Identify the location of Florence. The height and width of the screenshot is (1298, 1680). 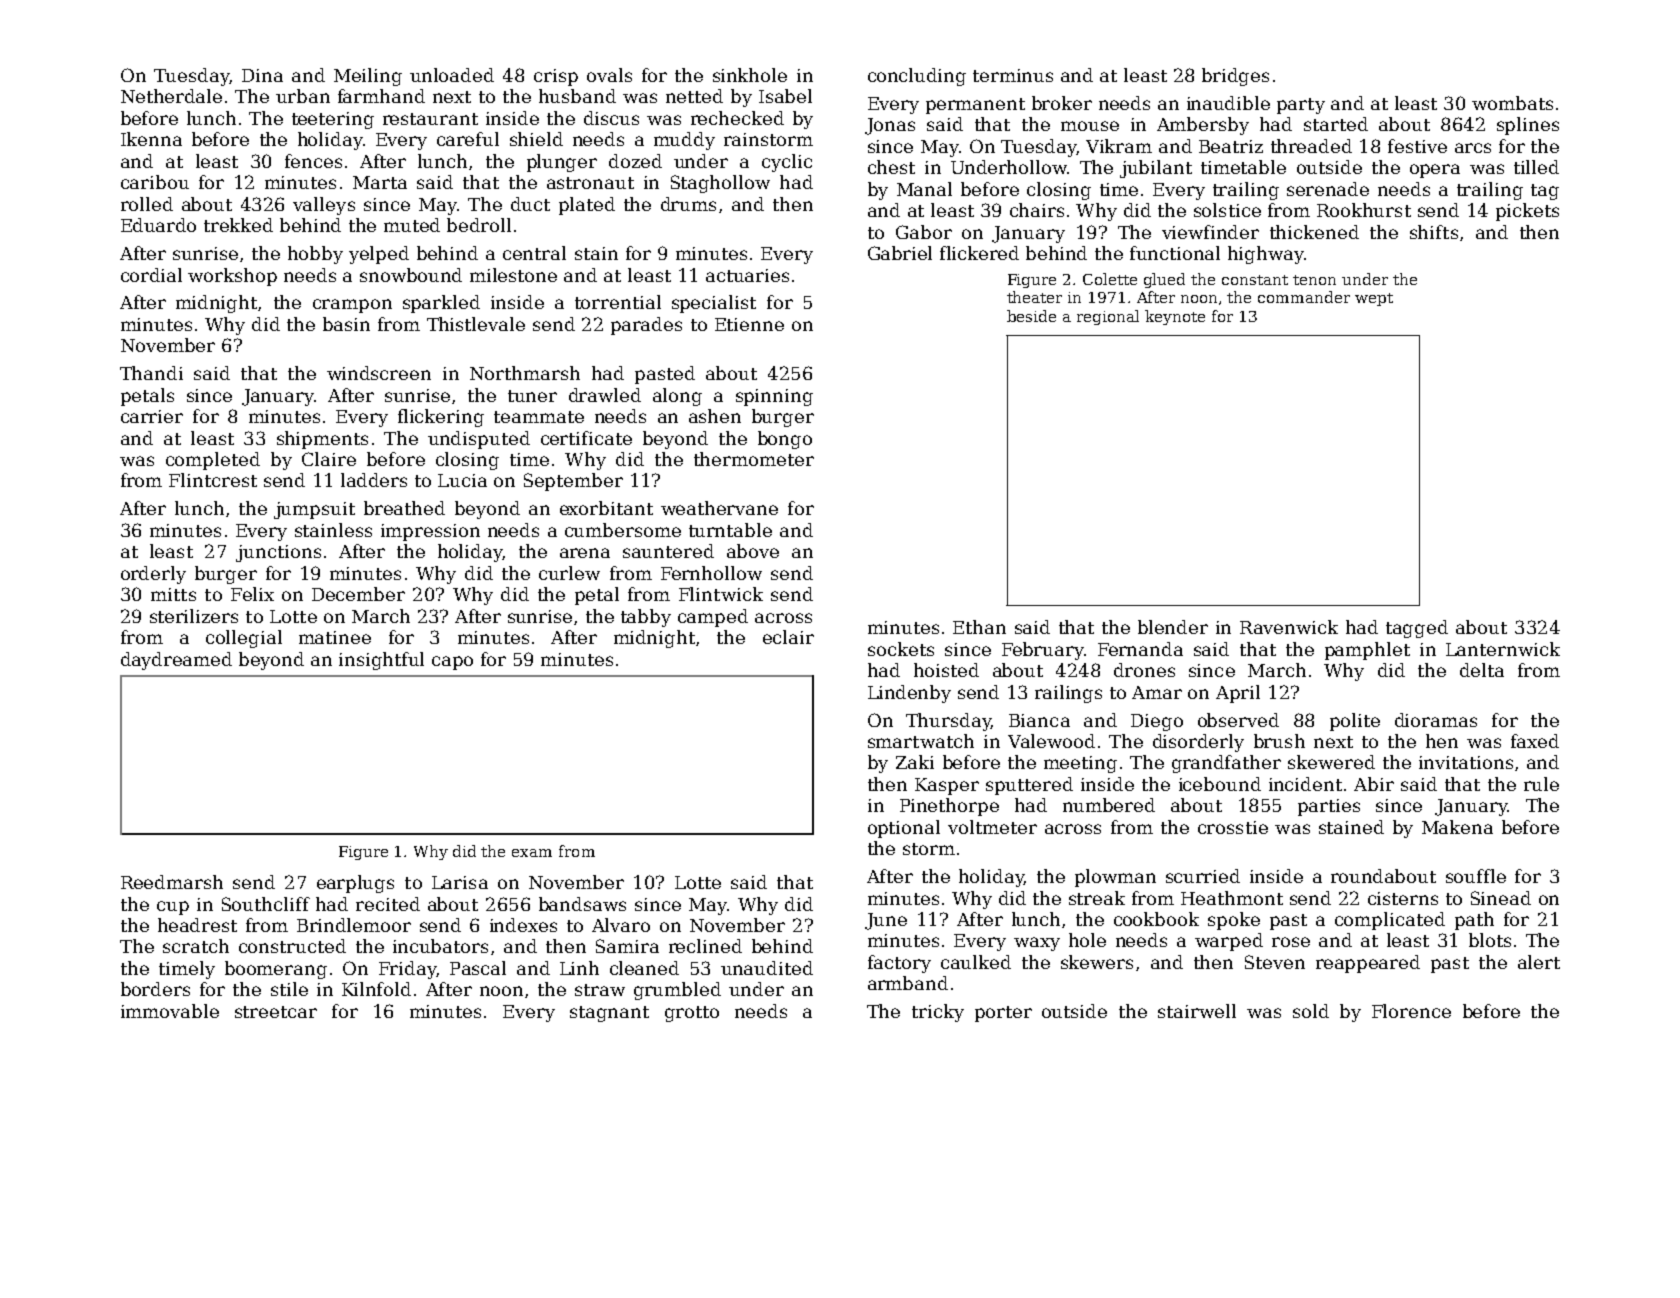
(1411, 1011).
